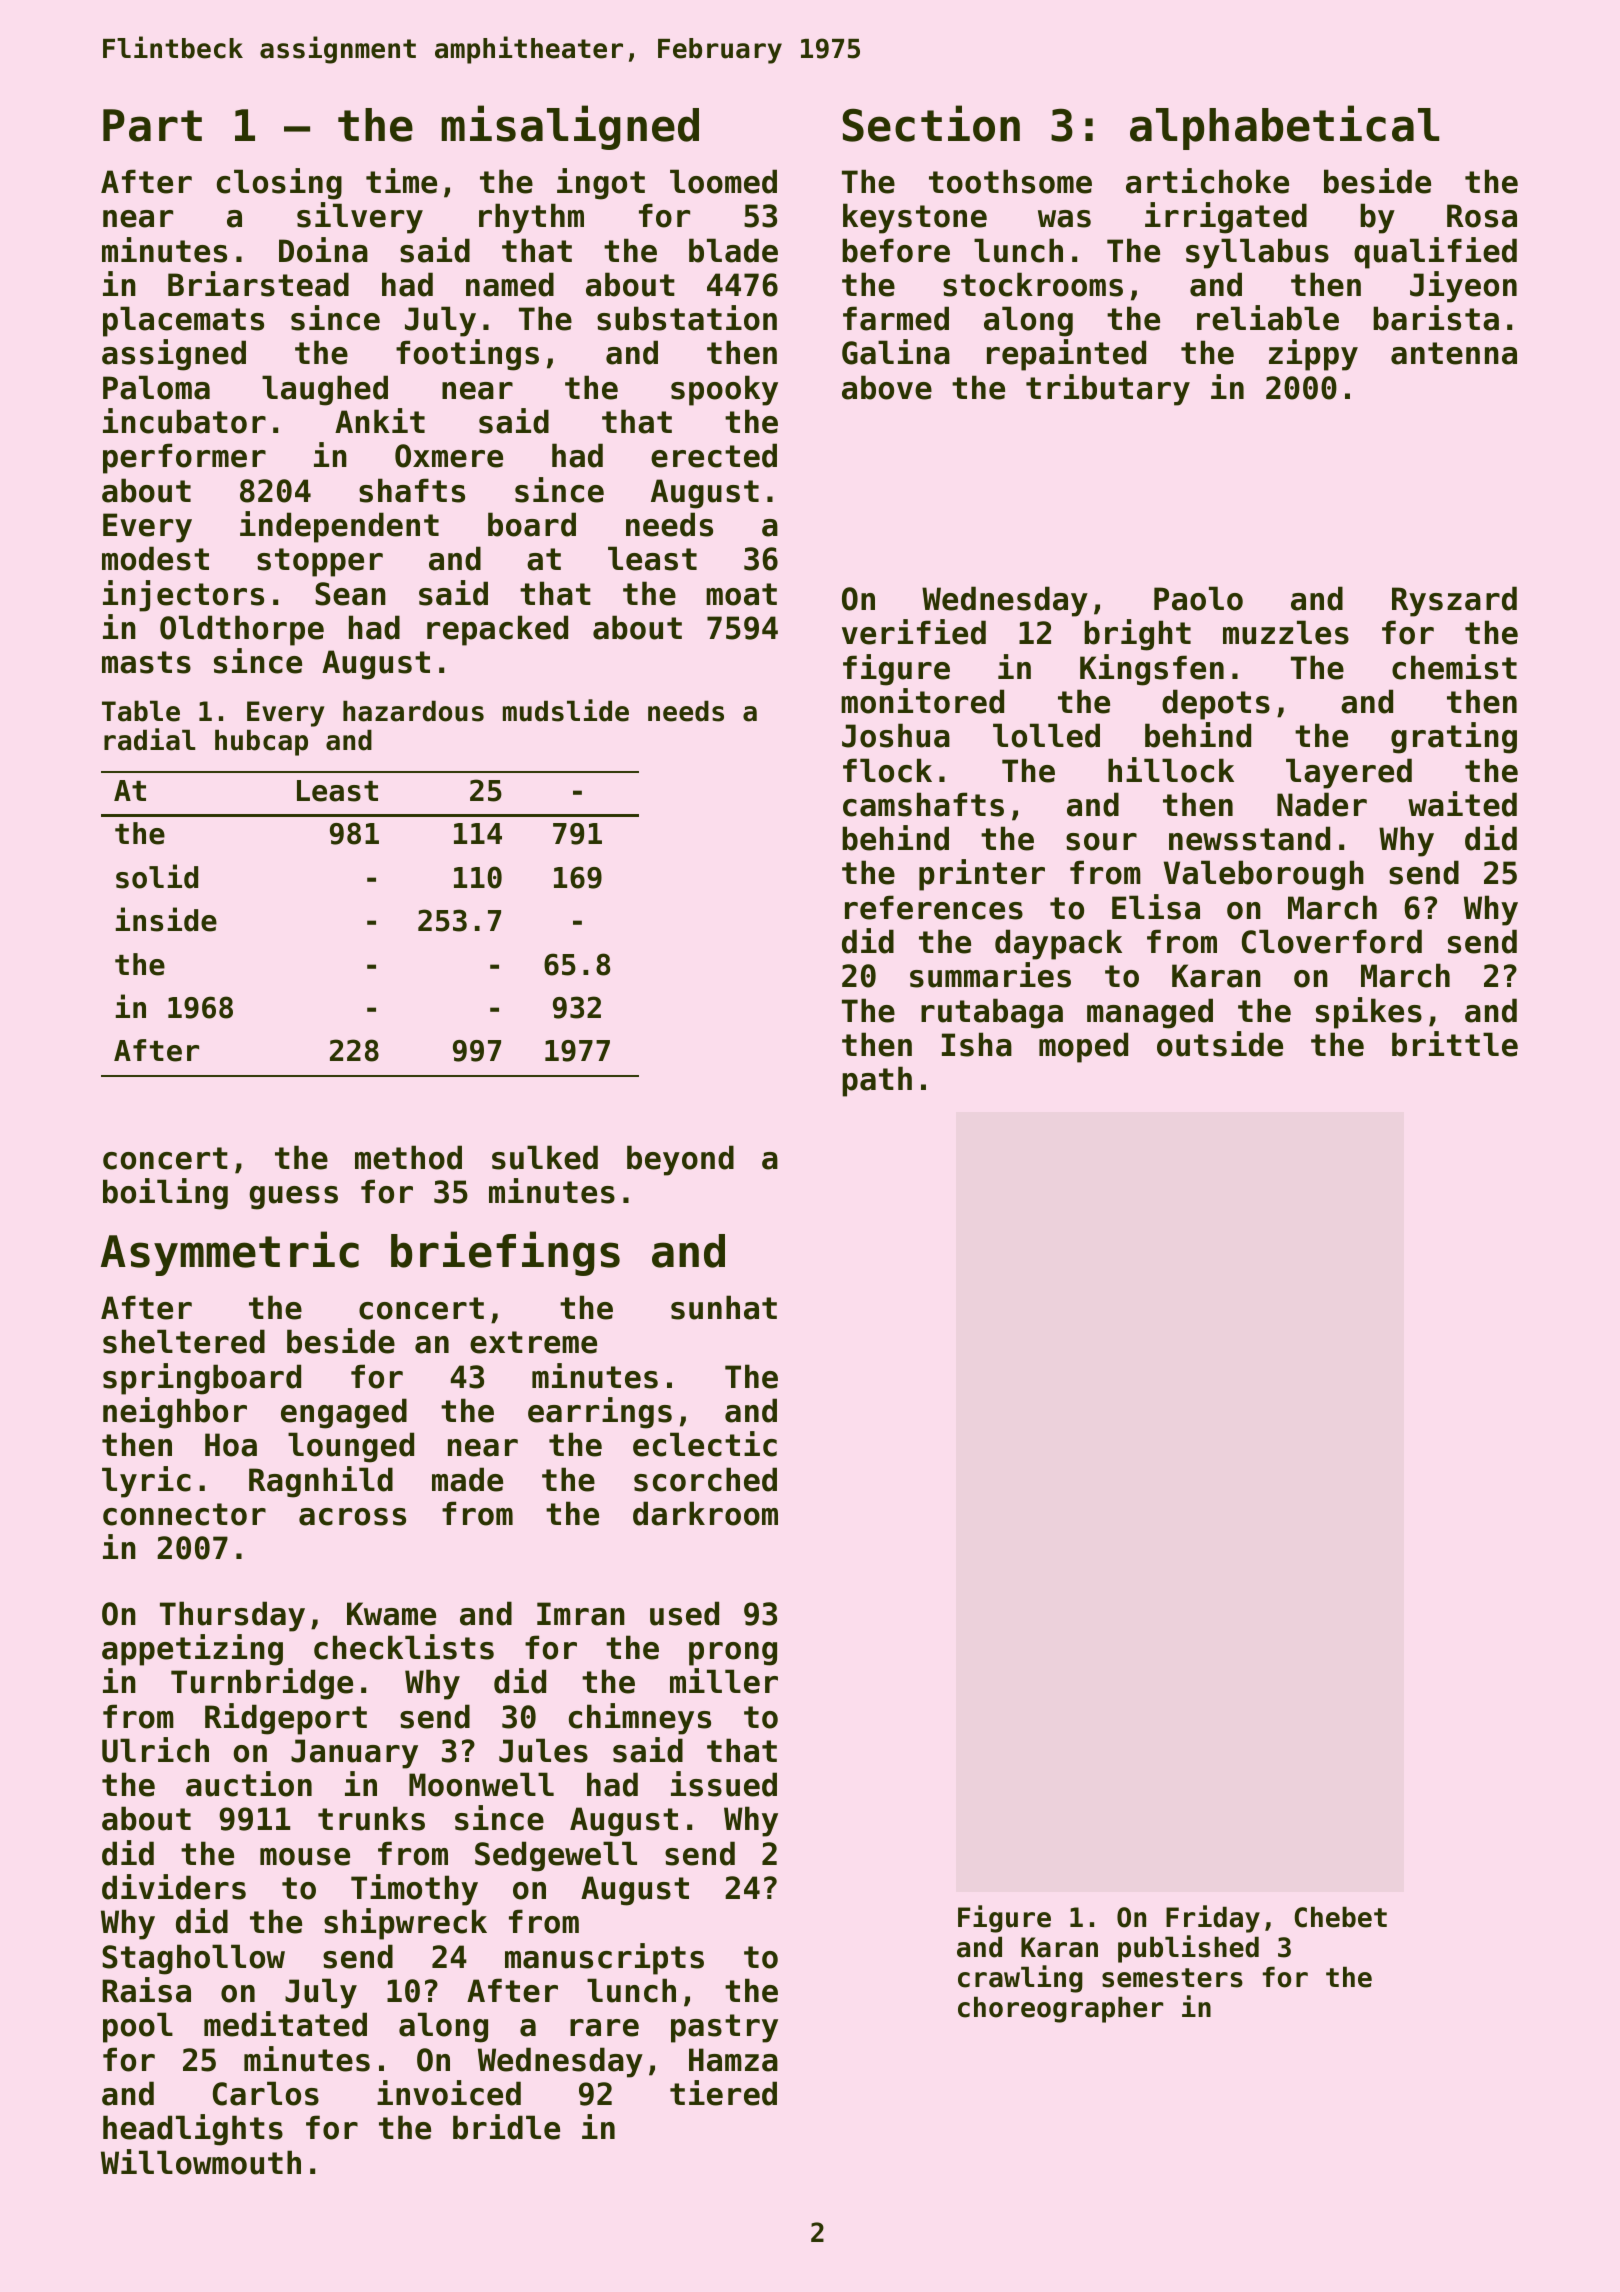 This screenshot has width=1620, height=2292. What do you see at coordinates (1213, 1919) in the screenshot?
I see `Friday` at bounding box center [1213, 1919].
